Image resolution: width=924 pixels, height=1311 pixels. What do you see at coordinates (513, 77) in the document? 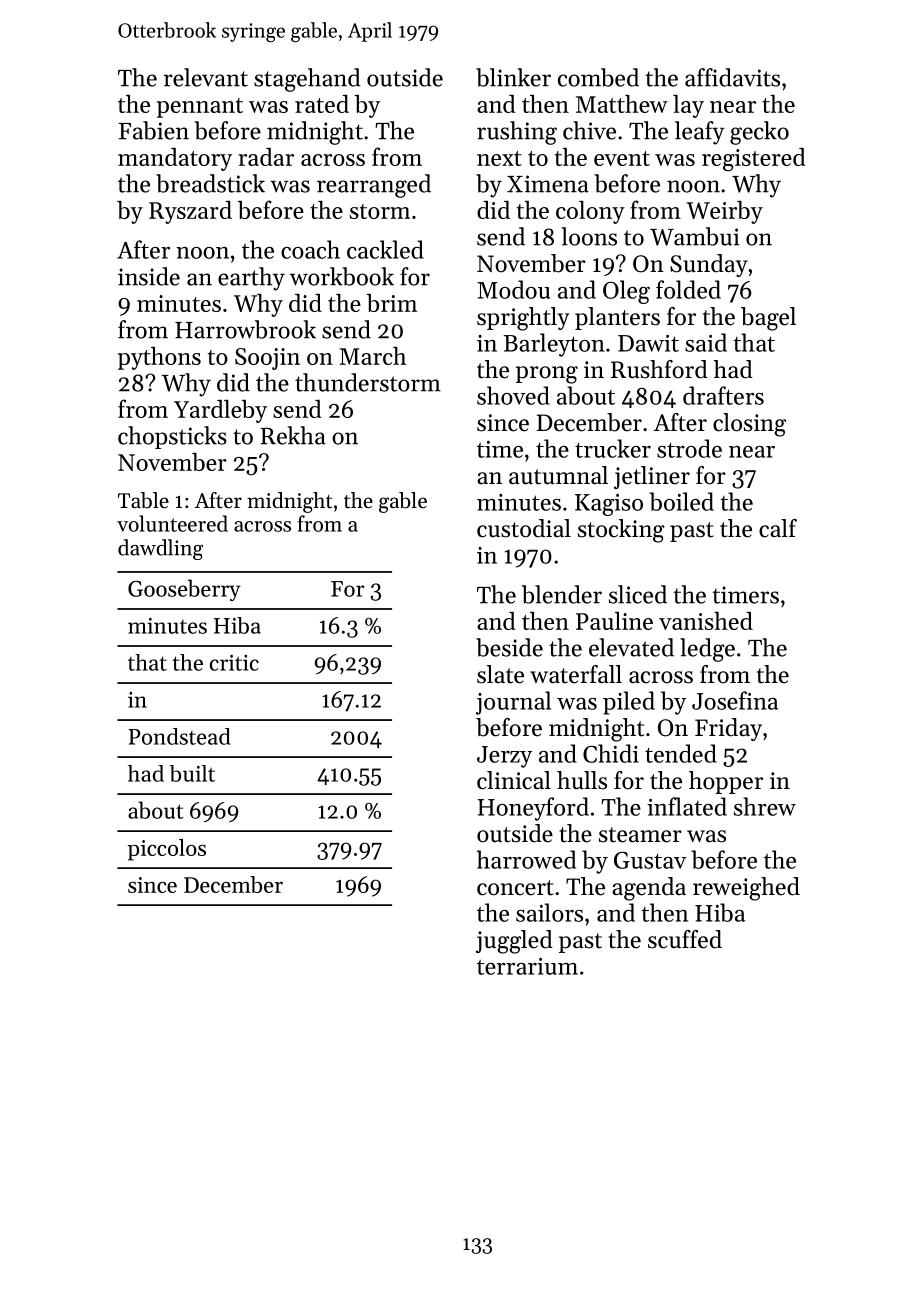
I see `blinker` at bounding box center [513, 77].
